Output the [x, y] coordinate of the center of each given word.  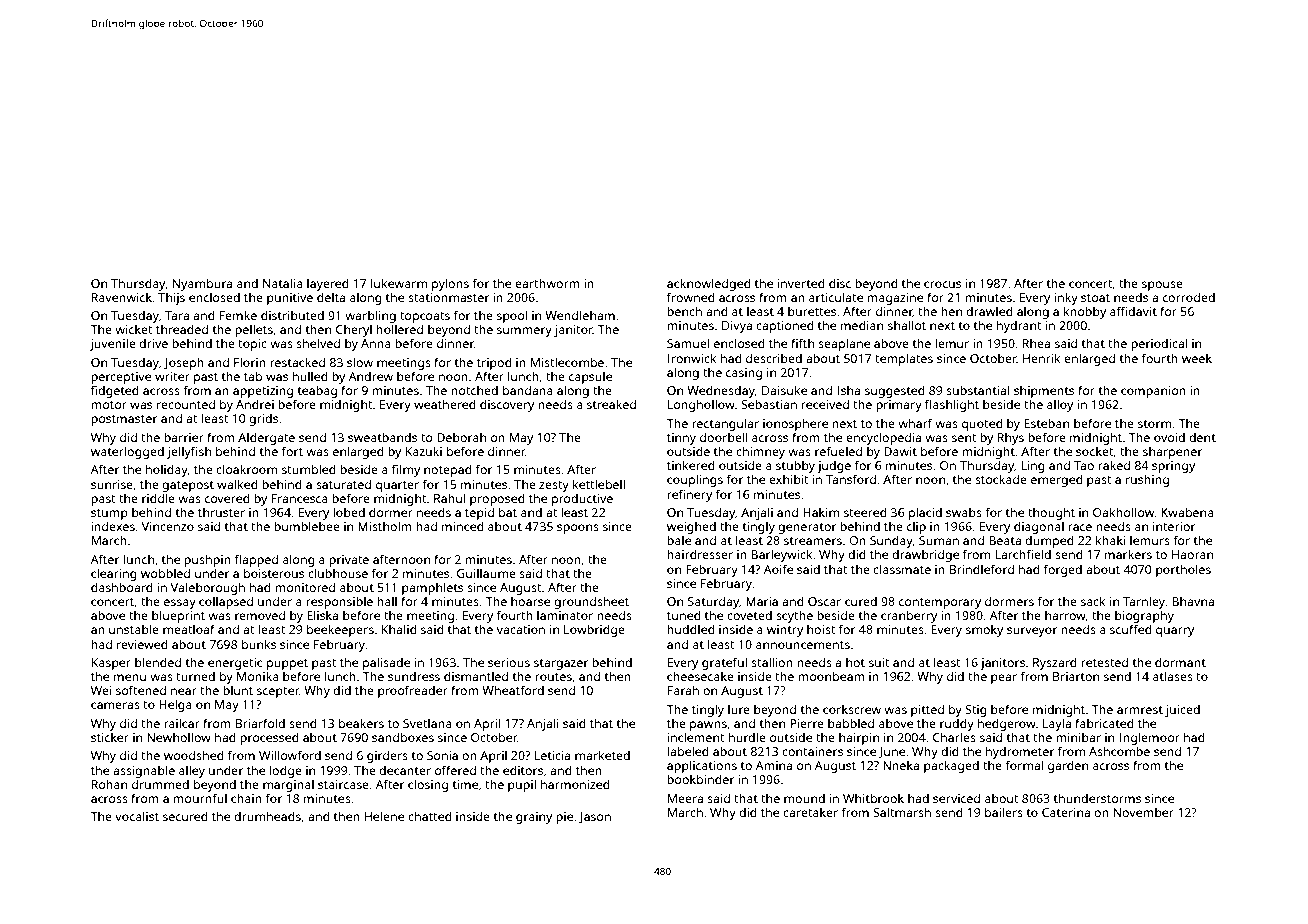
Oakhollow [1123, 512]
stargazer [561, 664]
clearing [114, 574]
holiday [167, 470]
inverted [801, 283]
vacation [521, 629]
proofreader [413, 691]
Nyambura [202, 285]
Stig [976, 711]
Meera [685, 798]
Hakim [821, 512]
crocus [942, 284]
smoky [984, 630]
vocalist [137, 816]
